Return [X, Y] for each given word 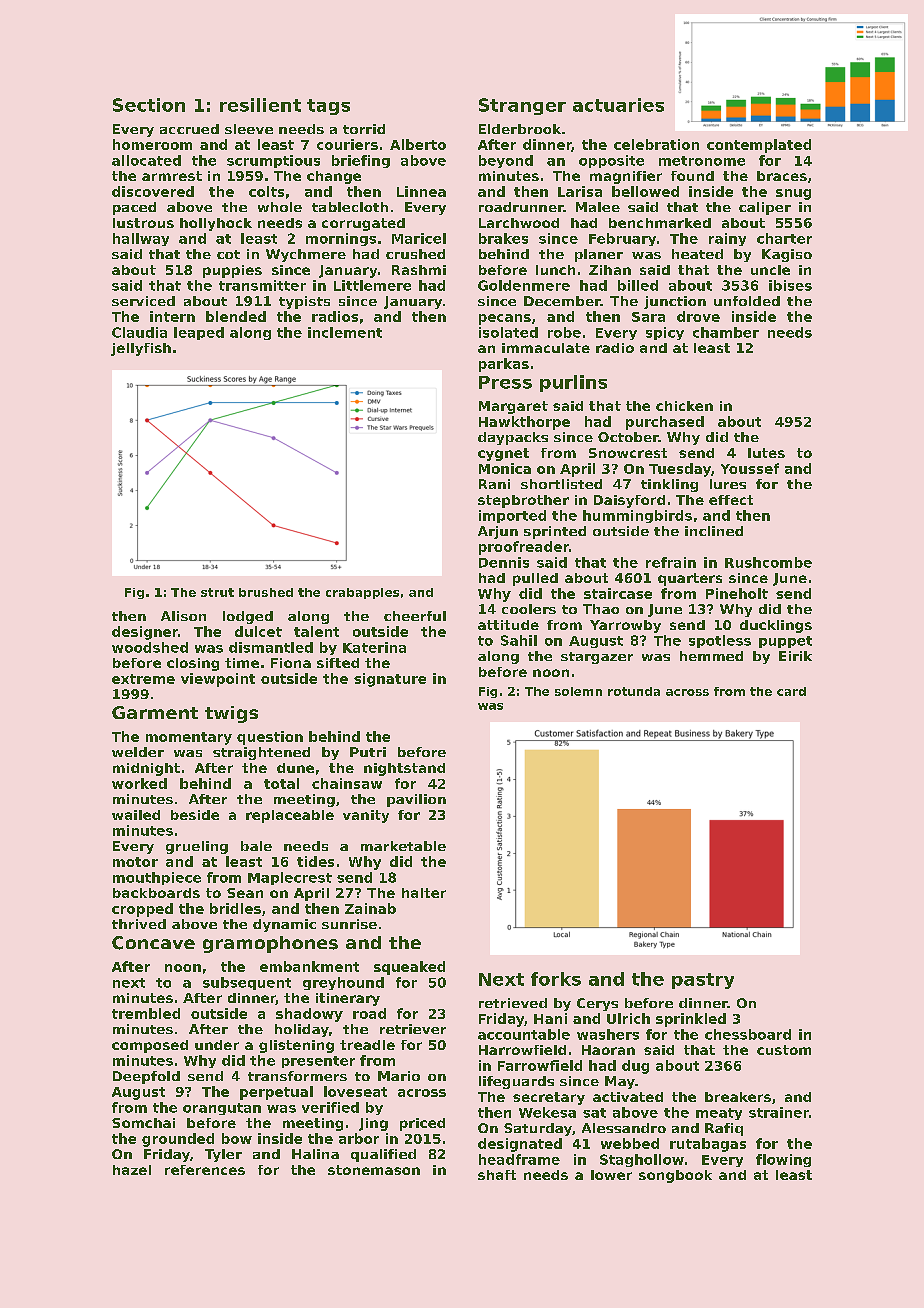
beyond [506, 161]
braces [782, 176]
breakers [738, 1097]
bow [237, 1138]
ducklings [776, 626]
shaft [497, 1175]
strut [217, 592]
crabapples [362, 593]
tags [328, 107]
